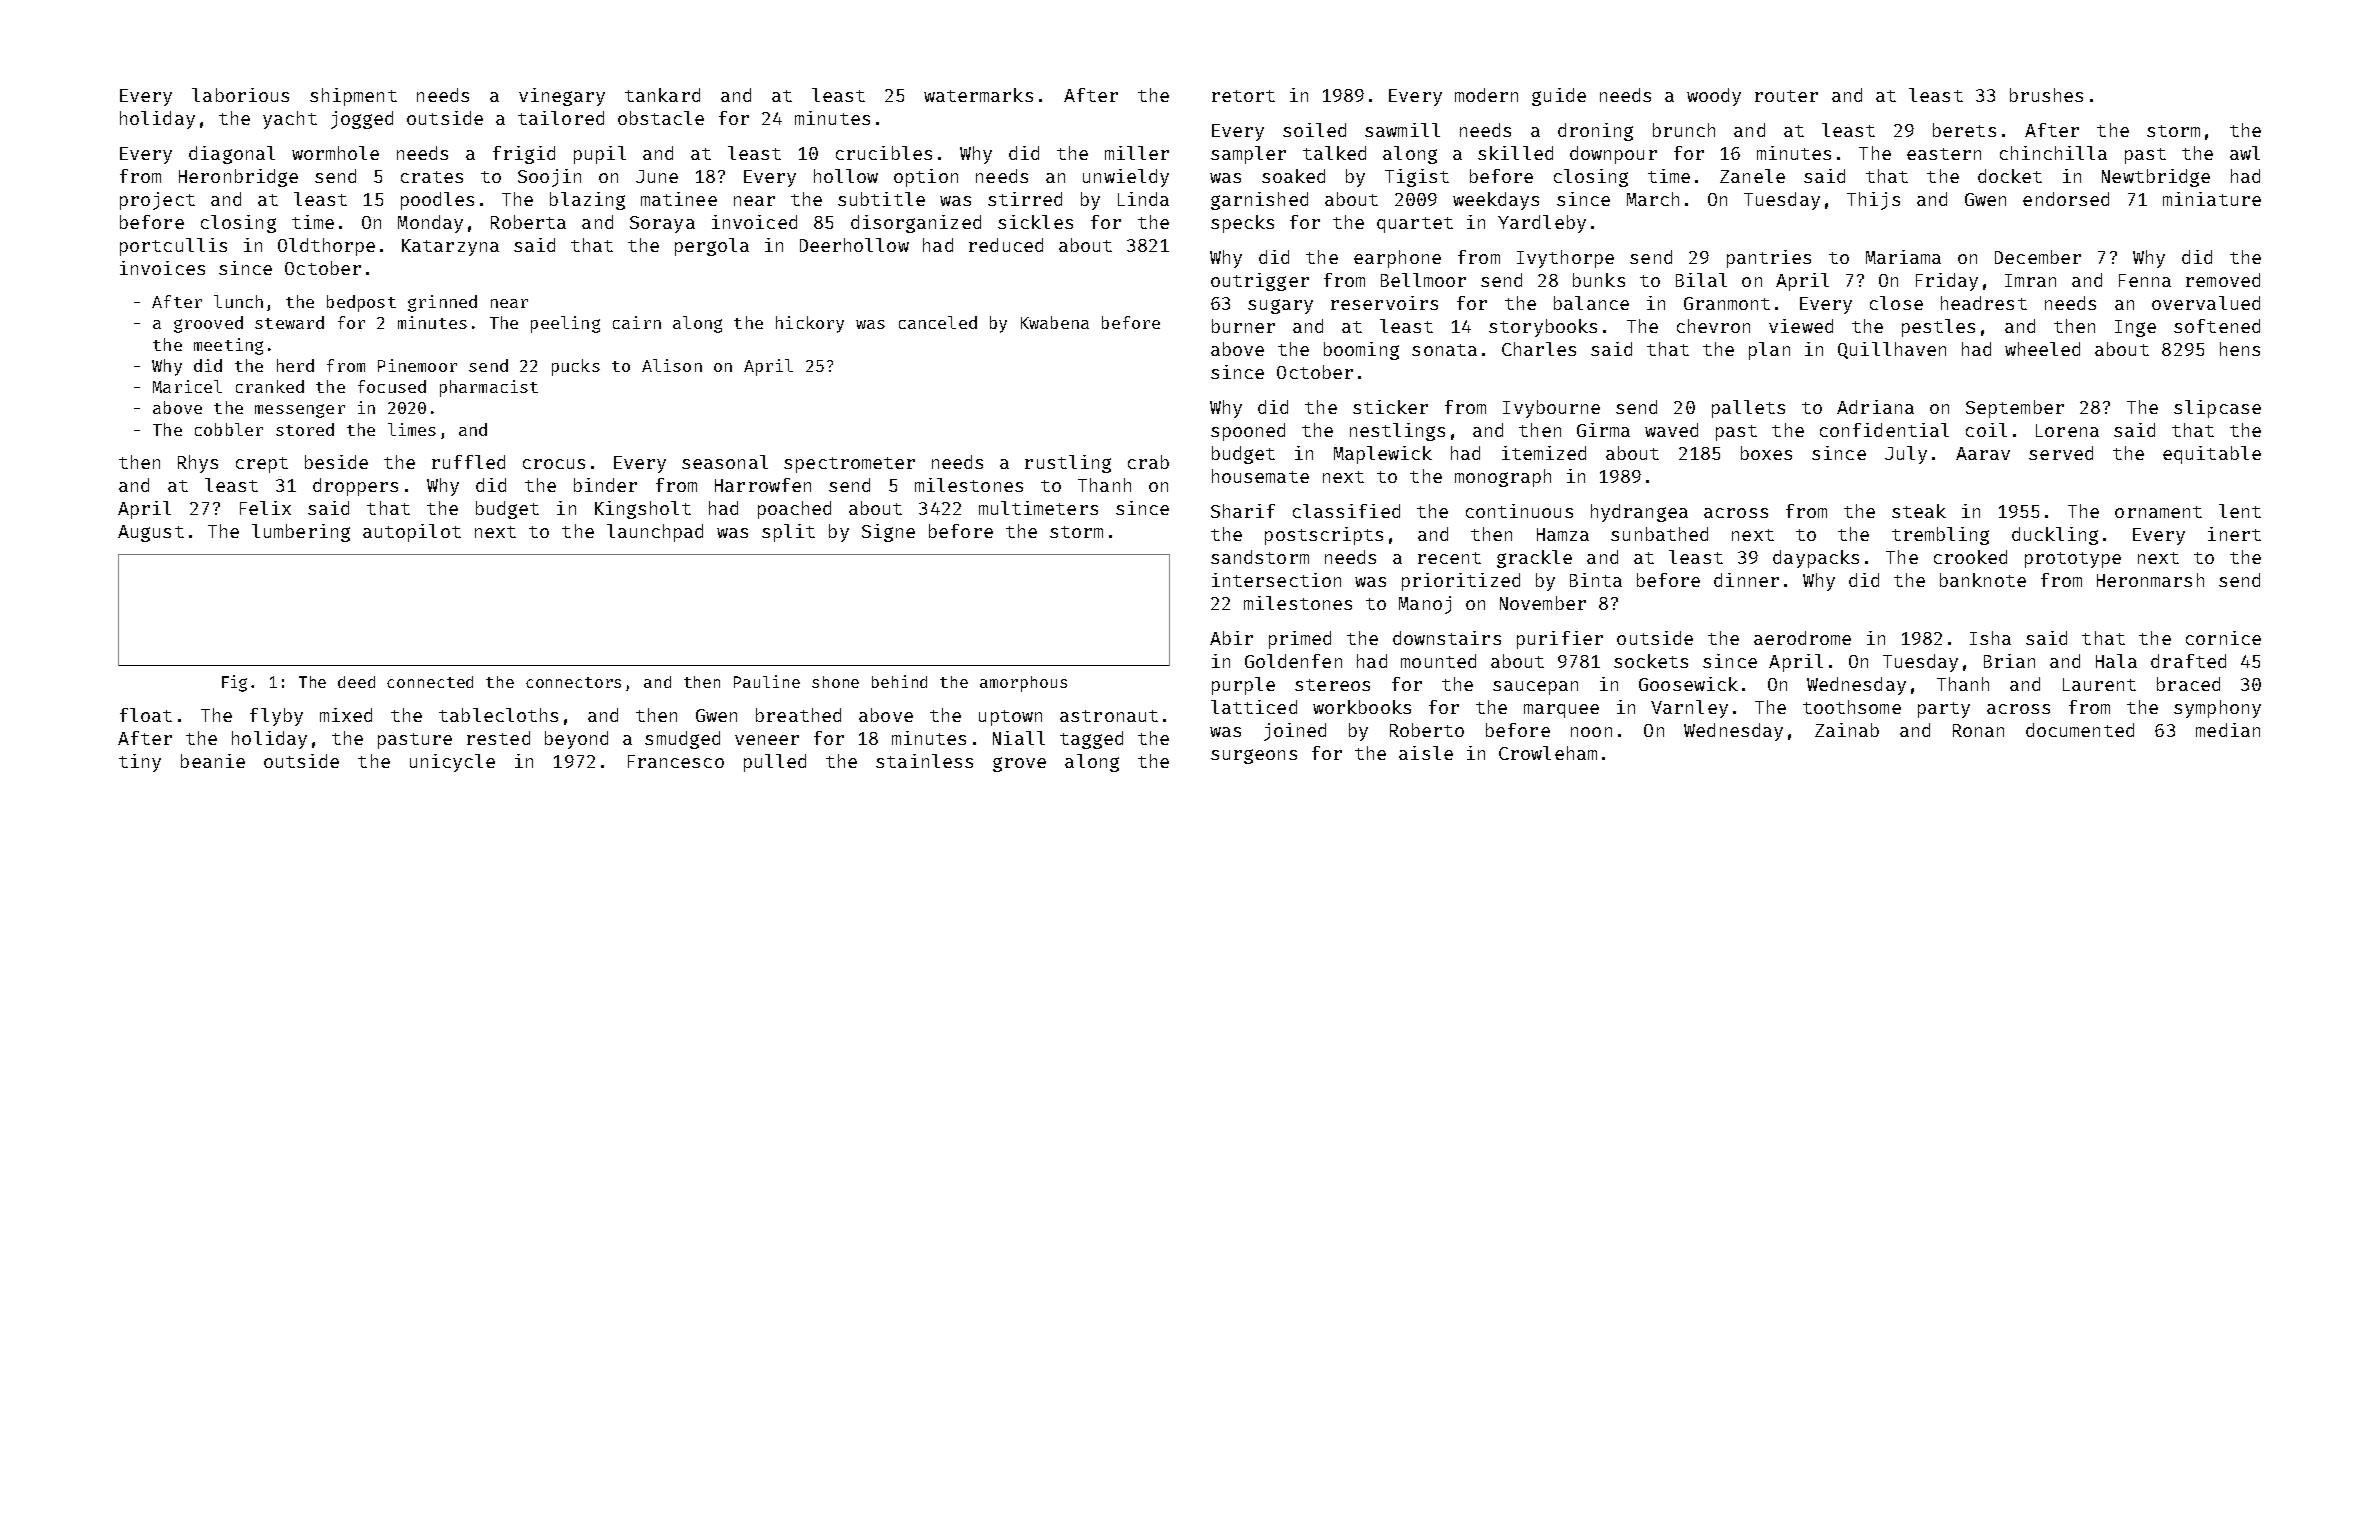 This document has height=1540, width=2380. What do you see at coordinates (1293, 661) in the document?
I see `Goldenfen` at bounding box center [1293, 661].
